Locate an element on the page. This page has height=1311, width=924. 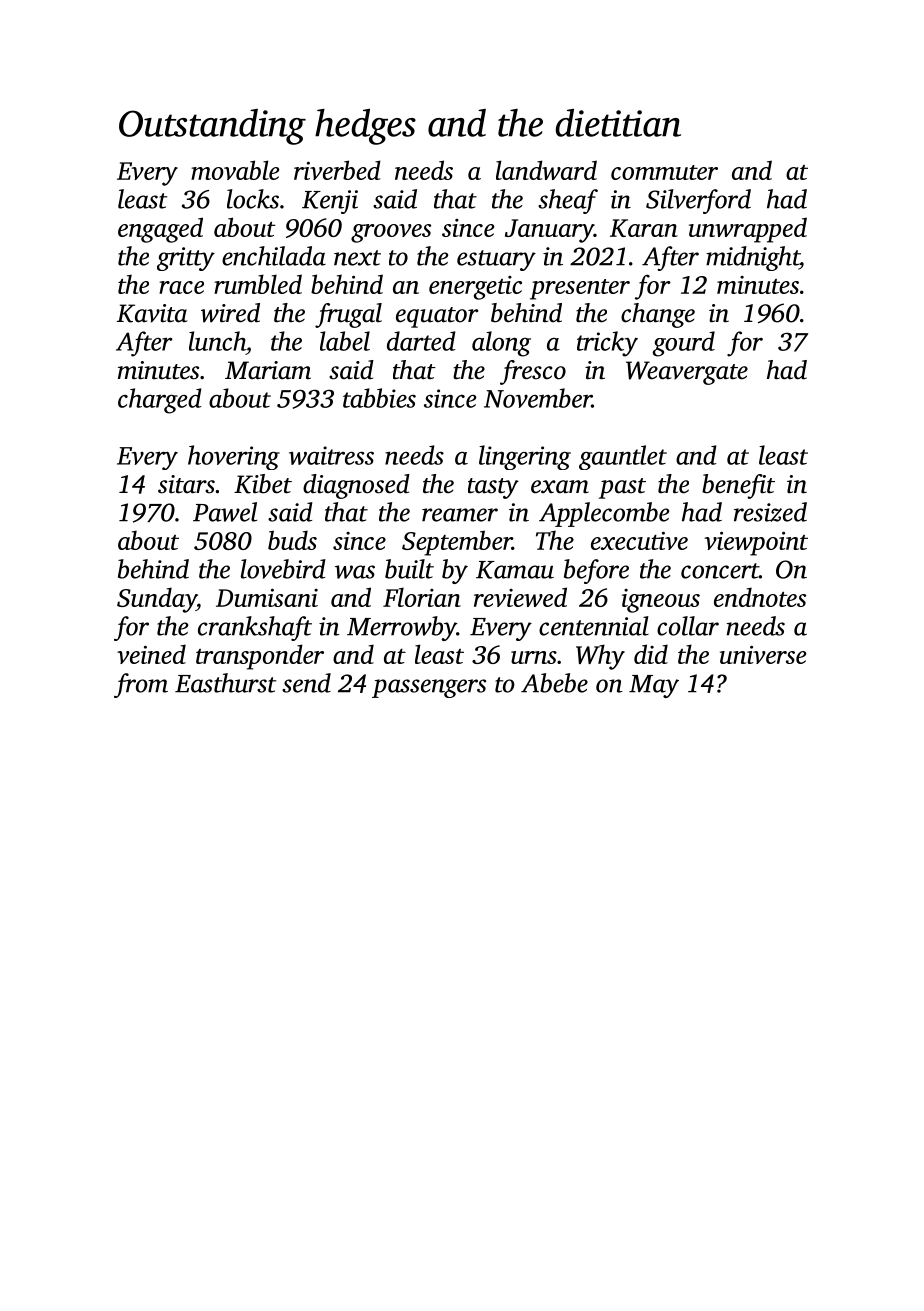
dietitian is located at coordinates (618, 123).
